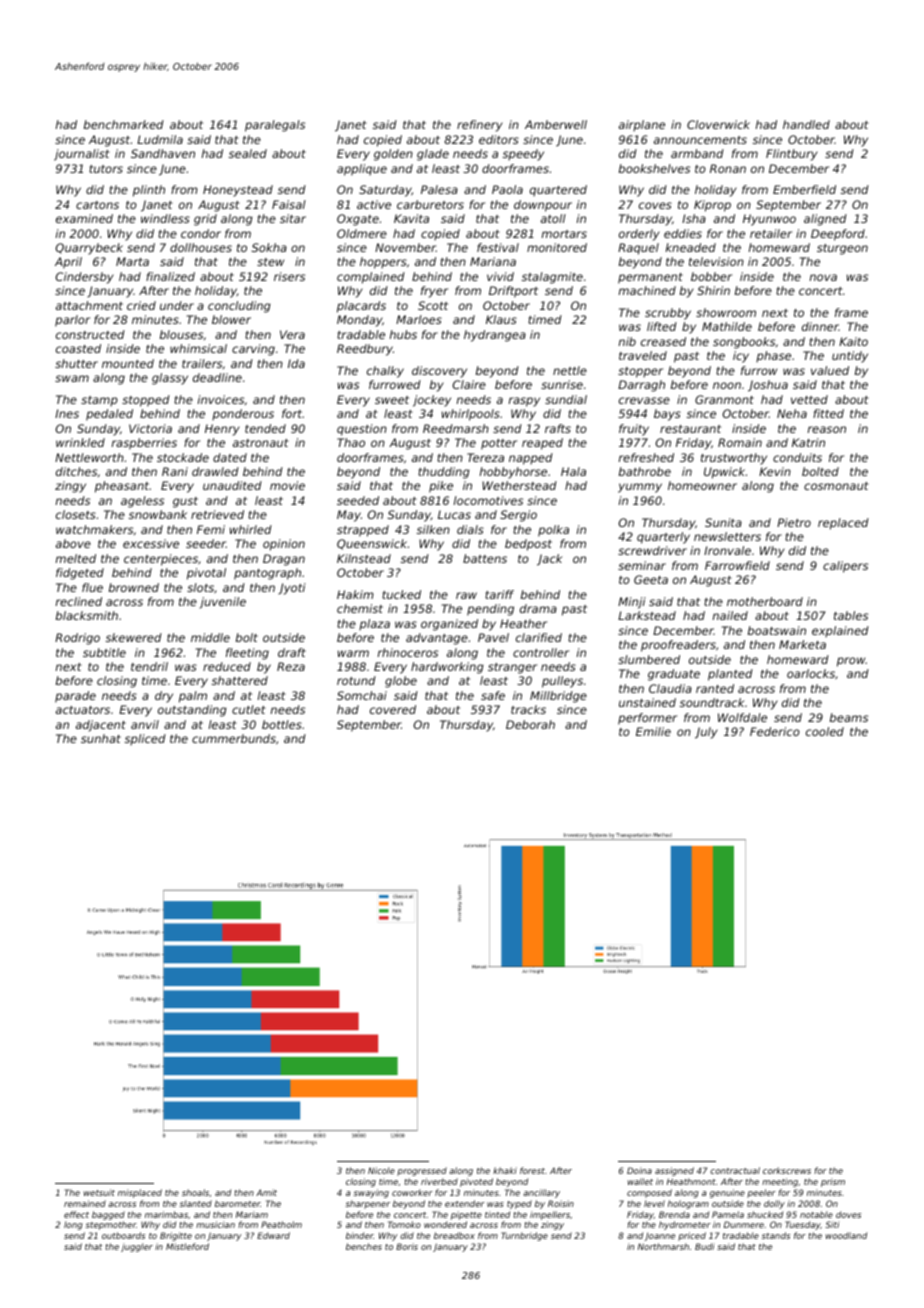 The height and width of the screenshot is (1308, 924). I want to click on speedy, so click(523, 155).
